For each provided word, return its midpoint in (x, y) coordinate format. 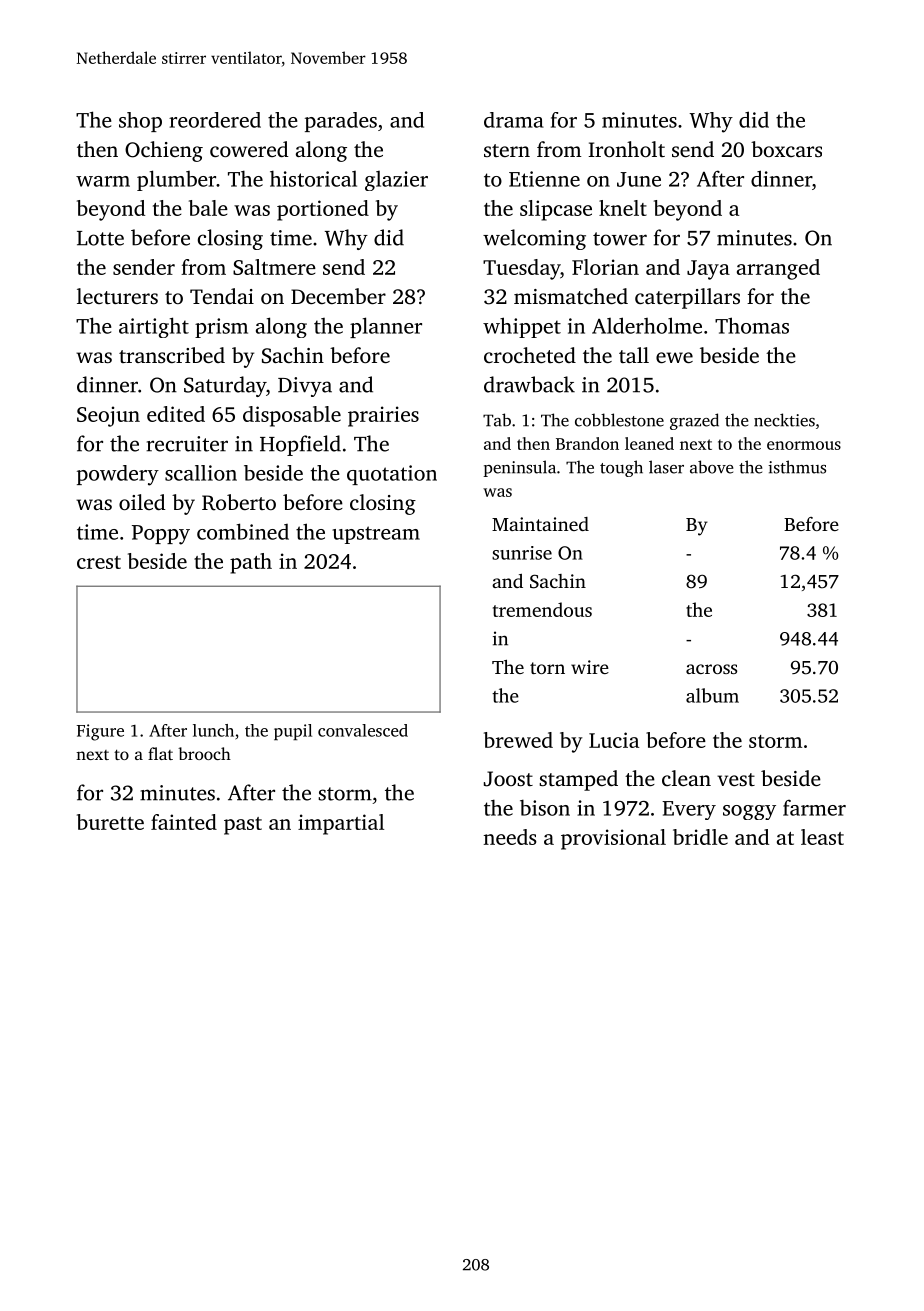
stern (507, 150)
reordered (215, 120)
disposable (292, 416)
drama (514, 120)
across (711, 669)
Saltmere (274, 267)
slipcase (556, 210)
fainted (184, 822)
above (711, 467)
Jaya (708, 270)
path (251, 563)
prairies (383, 416)
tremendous (542, 609)
